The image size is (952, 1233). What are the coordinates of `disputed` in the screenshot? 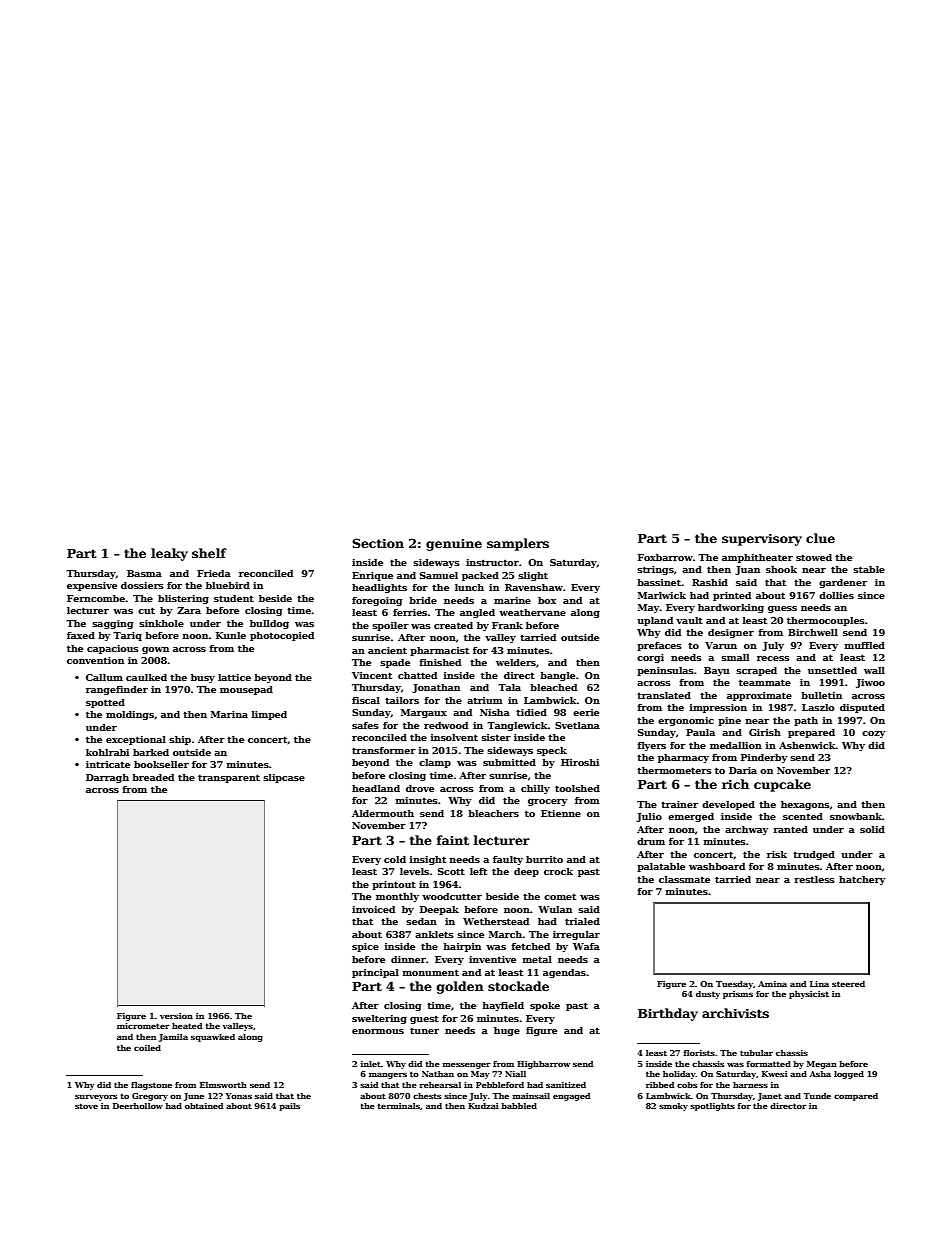 It's located at (862, 708).
